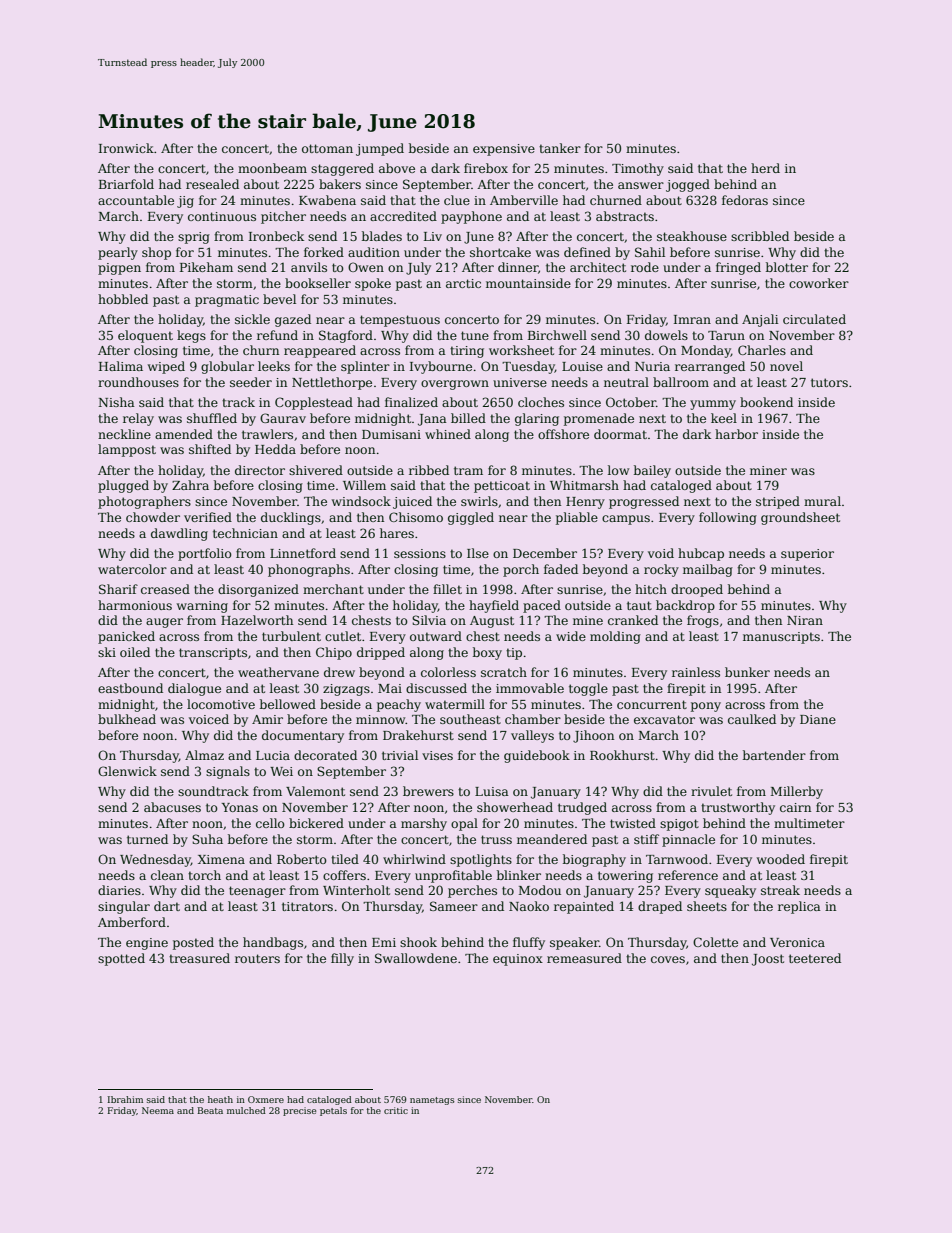 This document has width=952, height=1233. What do you see at coordinates (797, 792) in the document?
I see `Millerby` at bounding box center [797, 792].
